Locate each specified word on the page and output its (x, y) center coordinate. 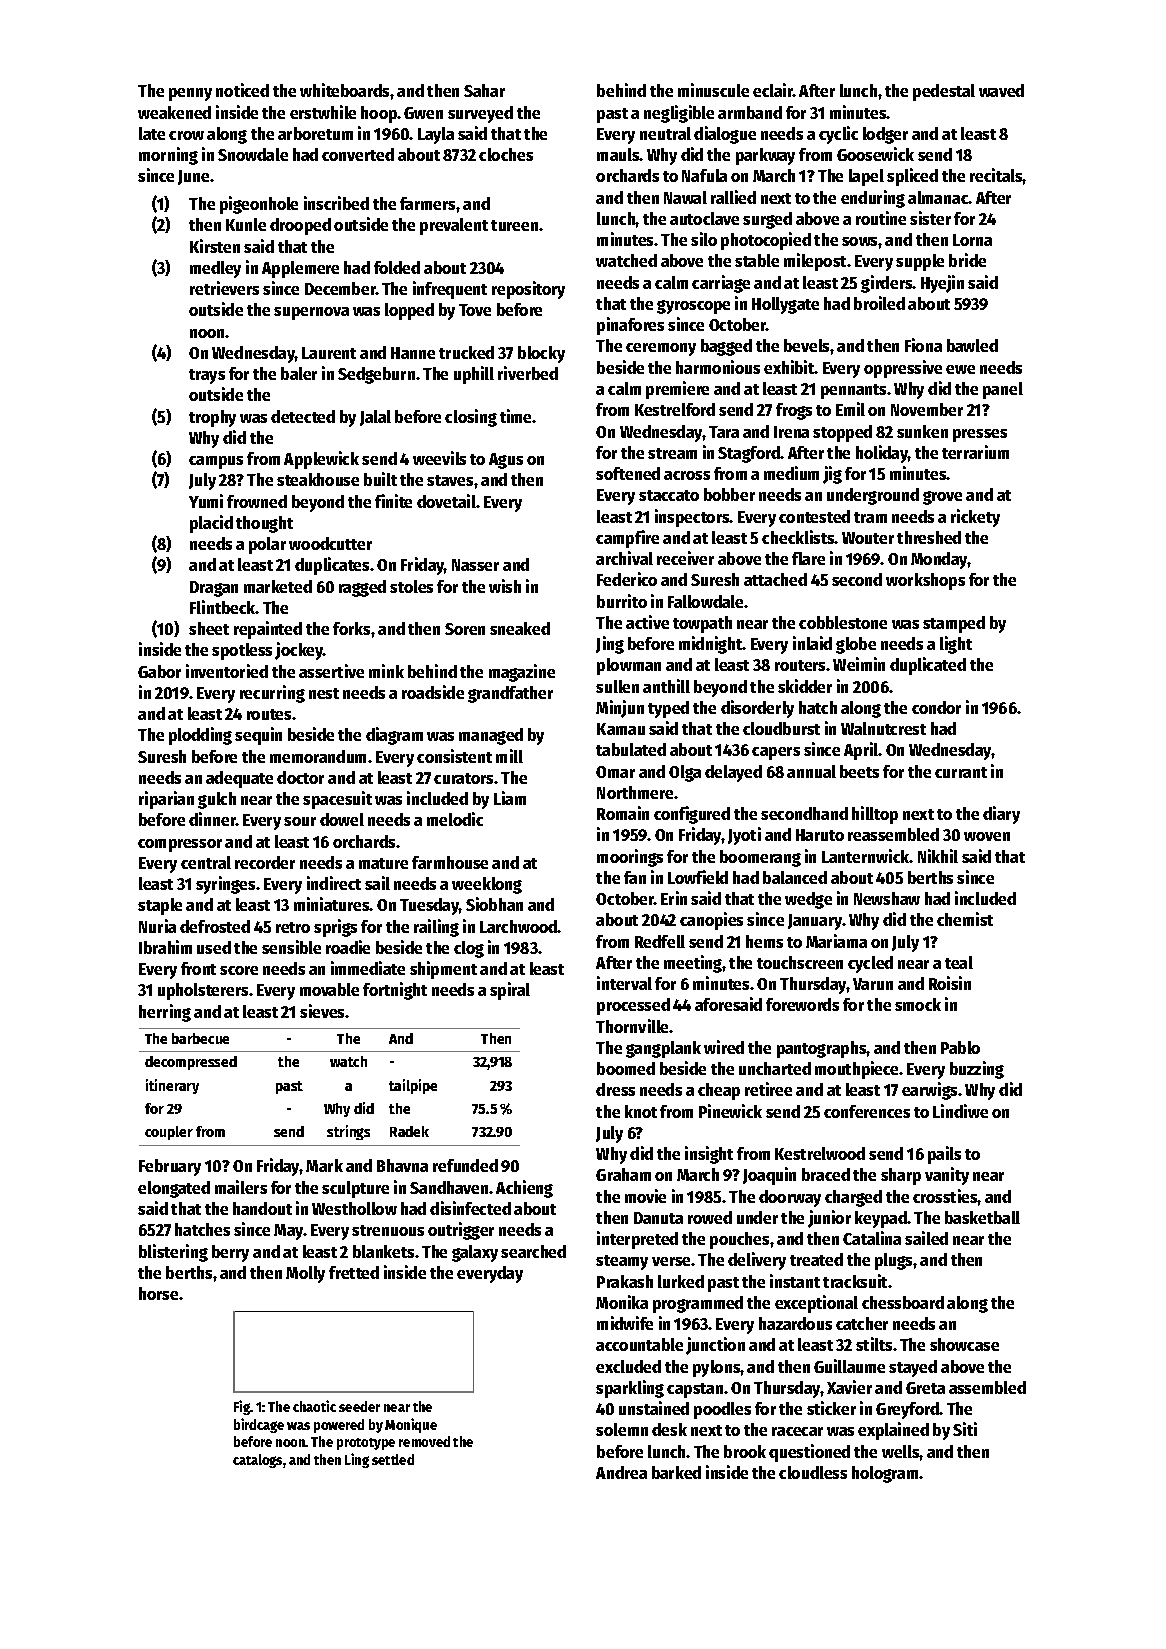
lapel (866, 177)
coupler (169, 1133)
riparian (166, 800)
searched (533, 1251)
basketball (982, 1217)
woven (987, 836)
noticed (242, 90)
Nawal (685, 197)
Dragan (214, 589)
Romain (623, 813)
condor (936, 707)
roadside (433, 692)
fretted (354, 1272)
